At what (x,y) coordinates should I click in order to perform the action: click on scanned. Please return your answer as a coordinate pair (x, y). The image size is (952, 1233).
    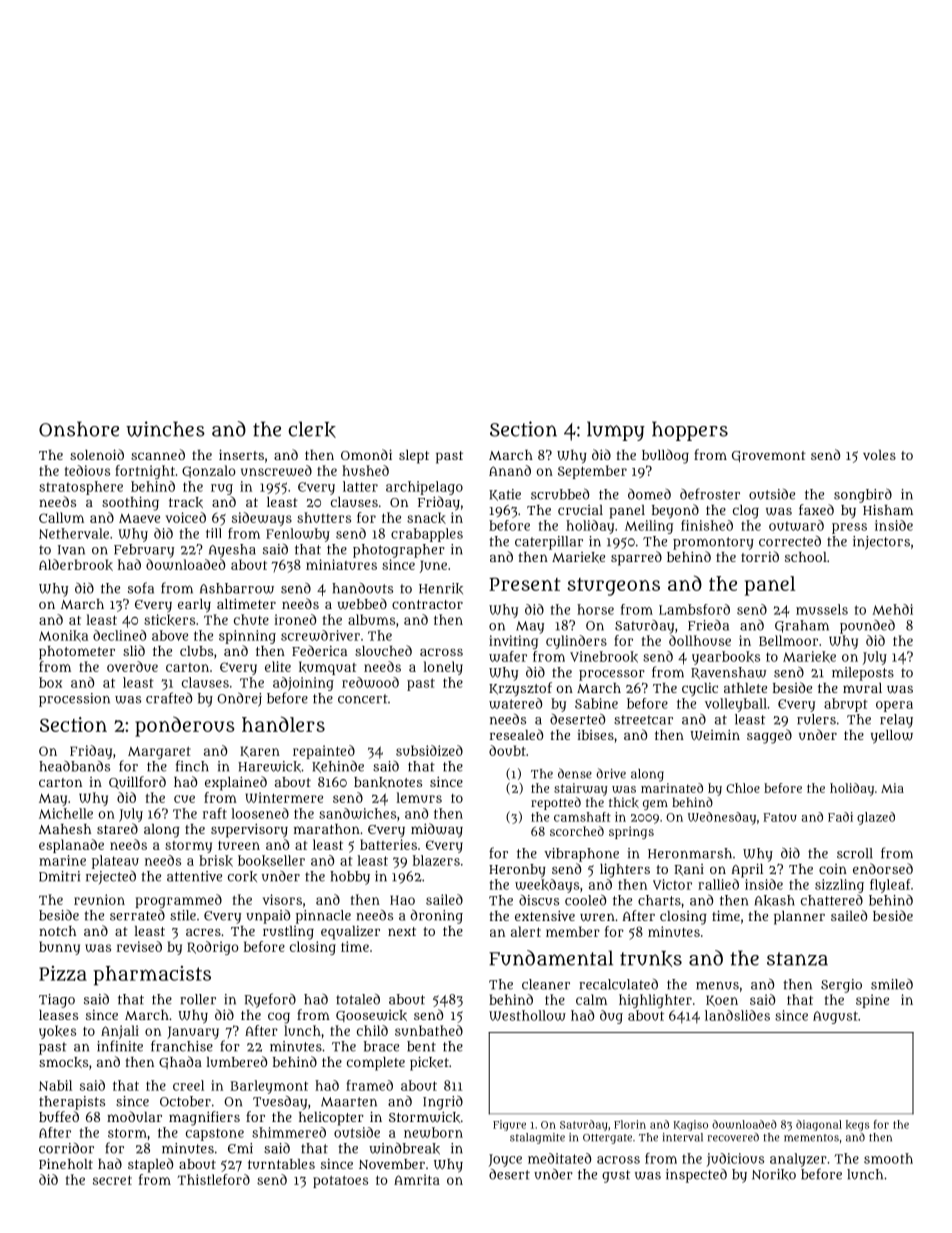
    Looking at the image, I should click on (158, 454).
